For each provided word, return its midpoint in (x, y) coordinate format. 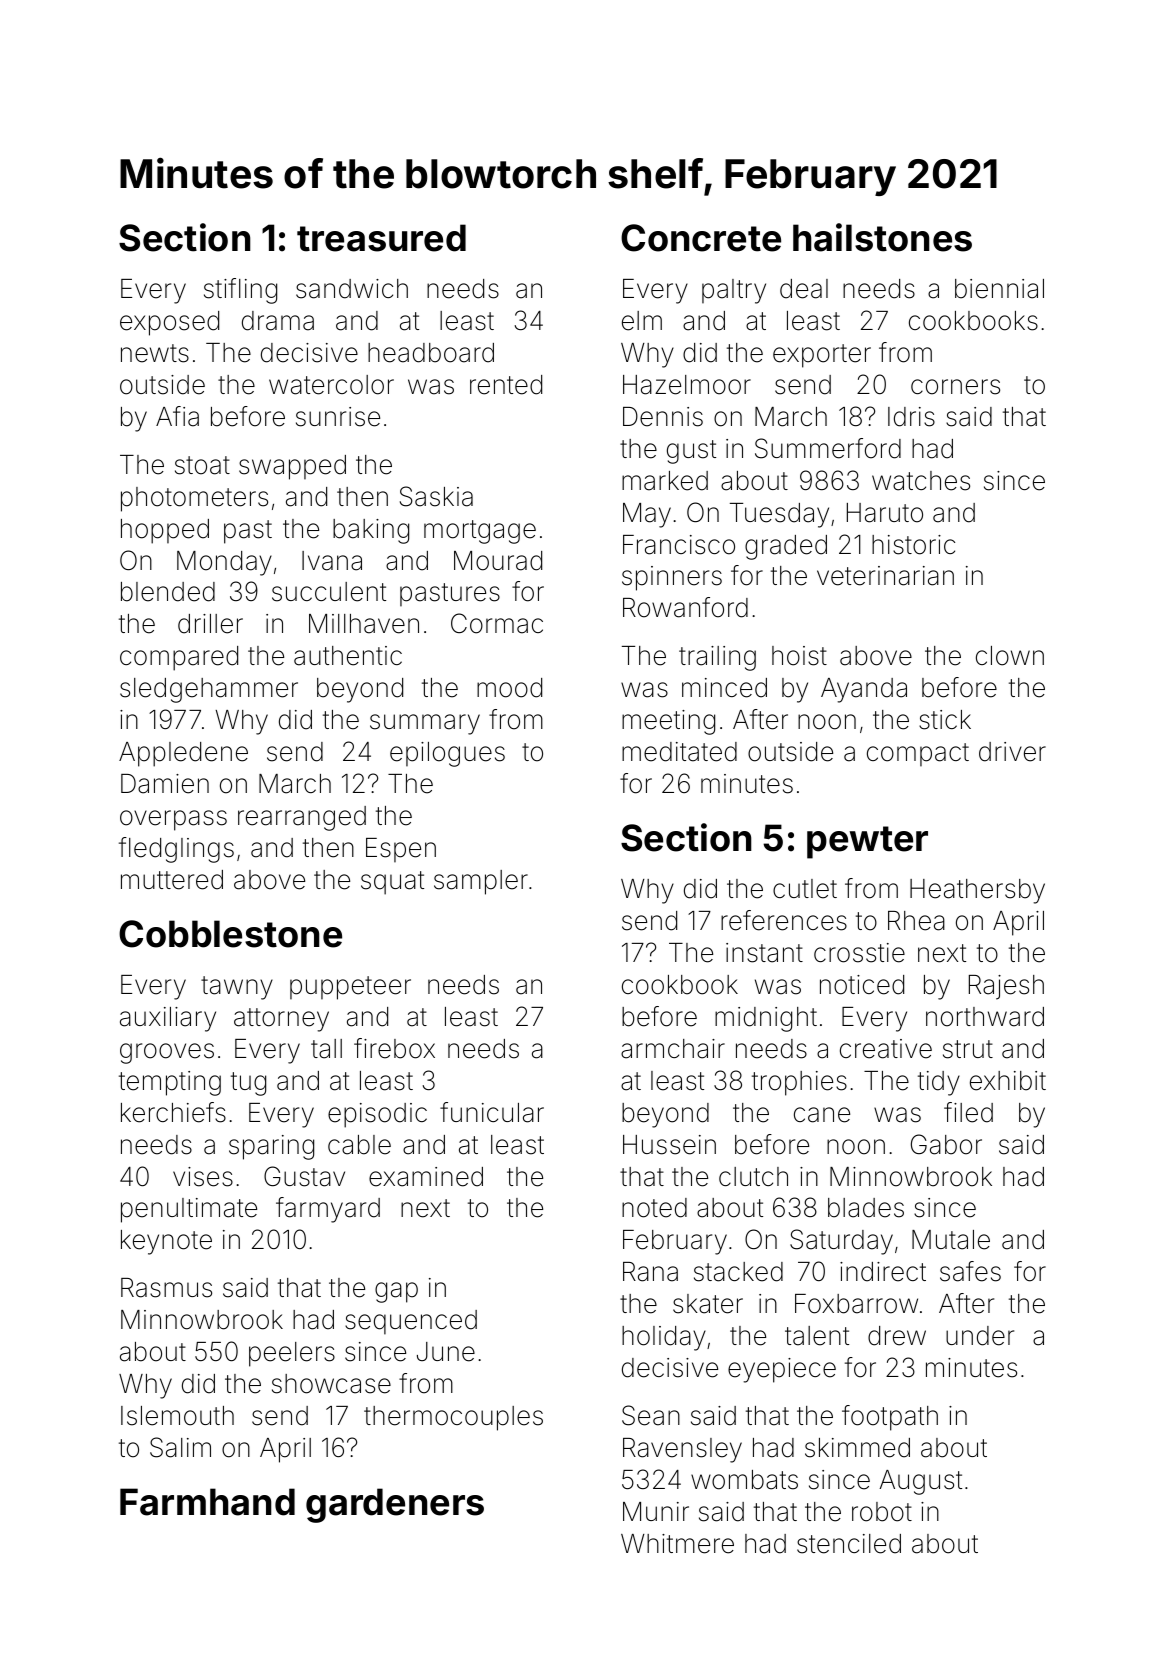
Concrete (701, 238)
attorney (281, 1020)
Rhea (916, 921)
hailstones (882, 237)
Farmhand (207, 1502)
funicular (492, 1112)
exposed (169, 323)
